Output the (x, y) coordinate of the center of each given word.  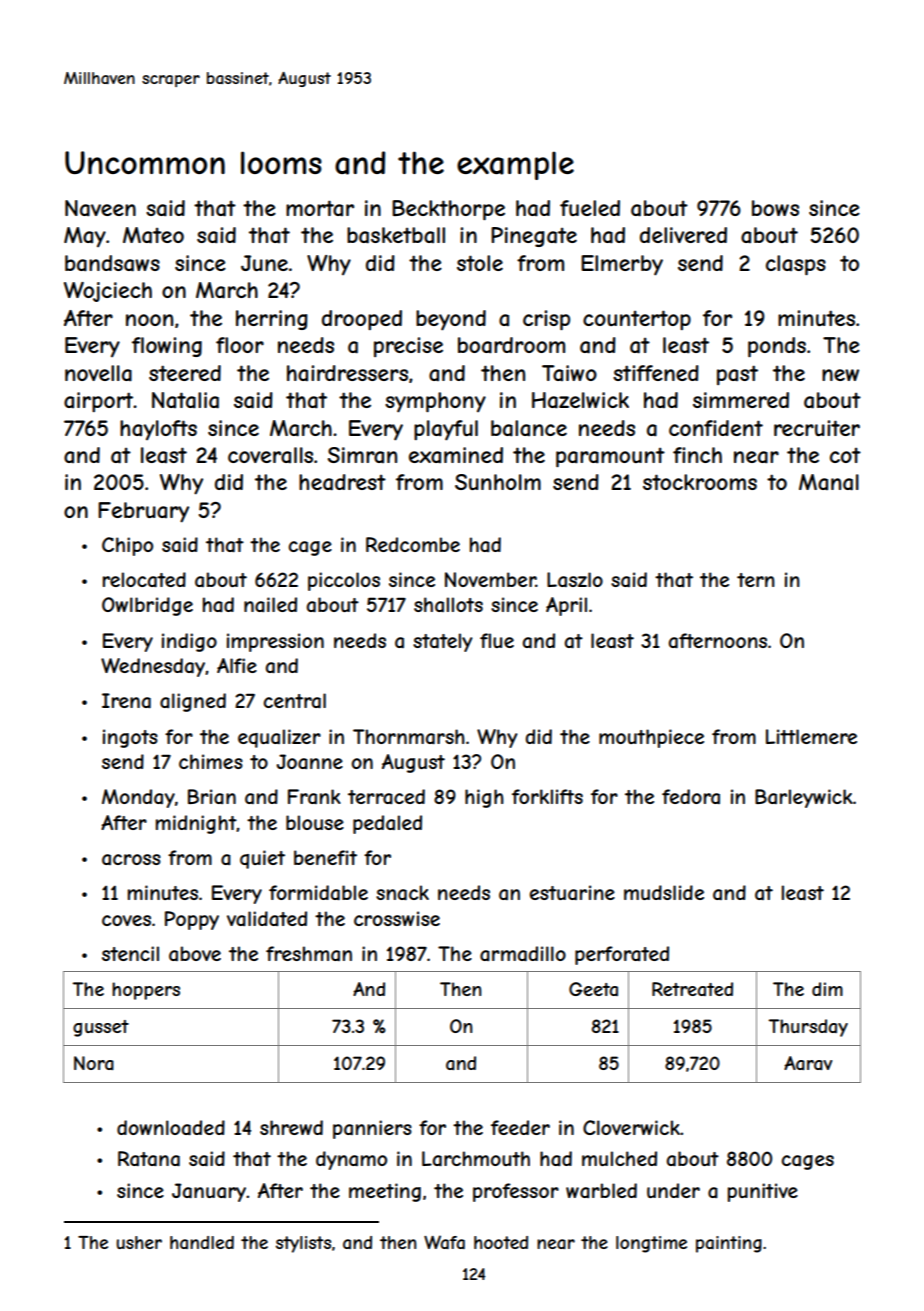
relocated (144, 580)
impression (275, 642)
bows (775, 208)
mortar (320, 208)
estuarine (572, 893)
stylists (303, 1244)
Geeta (593, 989)
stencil (130, 953)
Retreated (692, 989)
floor (240, 345)
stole (480, 263)
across (131, 860)
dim (827, 989)
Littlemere (811, 736)
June (264, 263)
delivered (683, 235)
